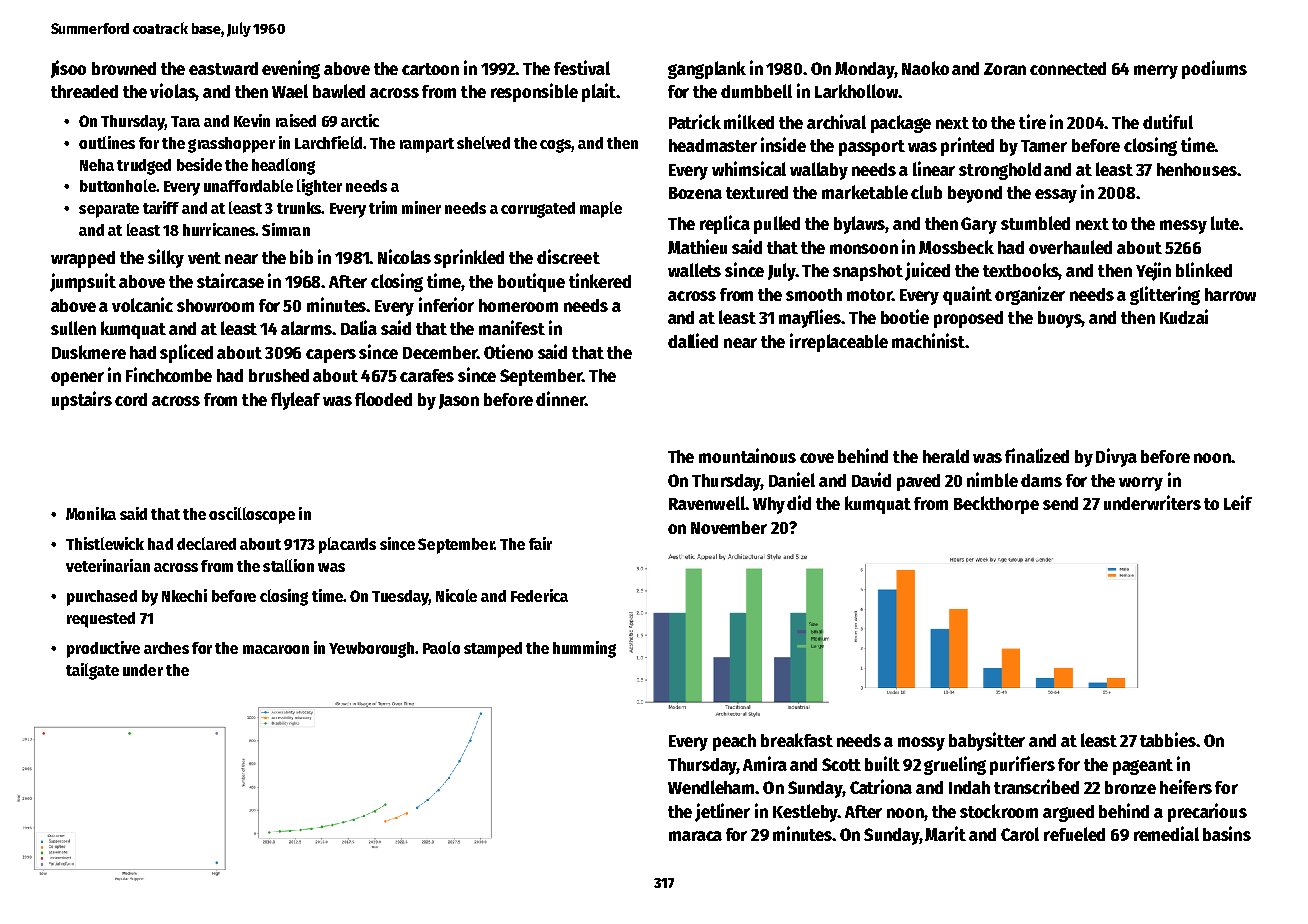  I want to click on stamped, so click(493, 650).
